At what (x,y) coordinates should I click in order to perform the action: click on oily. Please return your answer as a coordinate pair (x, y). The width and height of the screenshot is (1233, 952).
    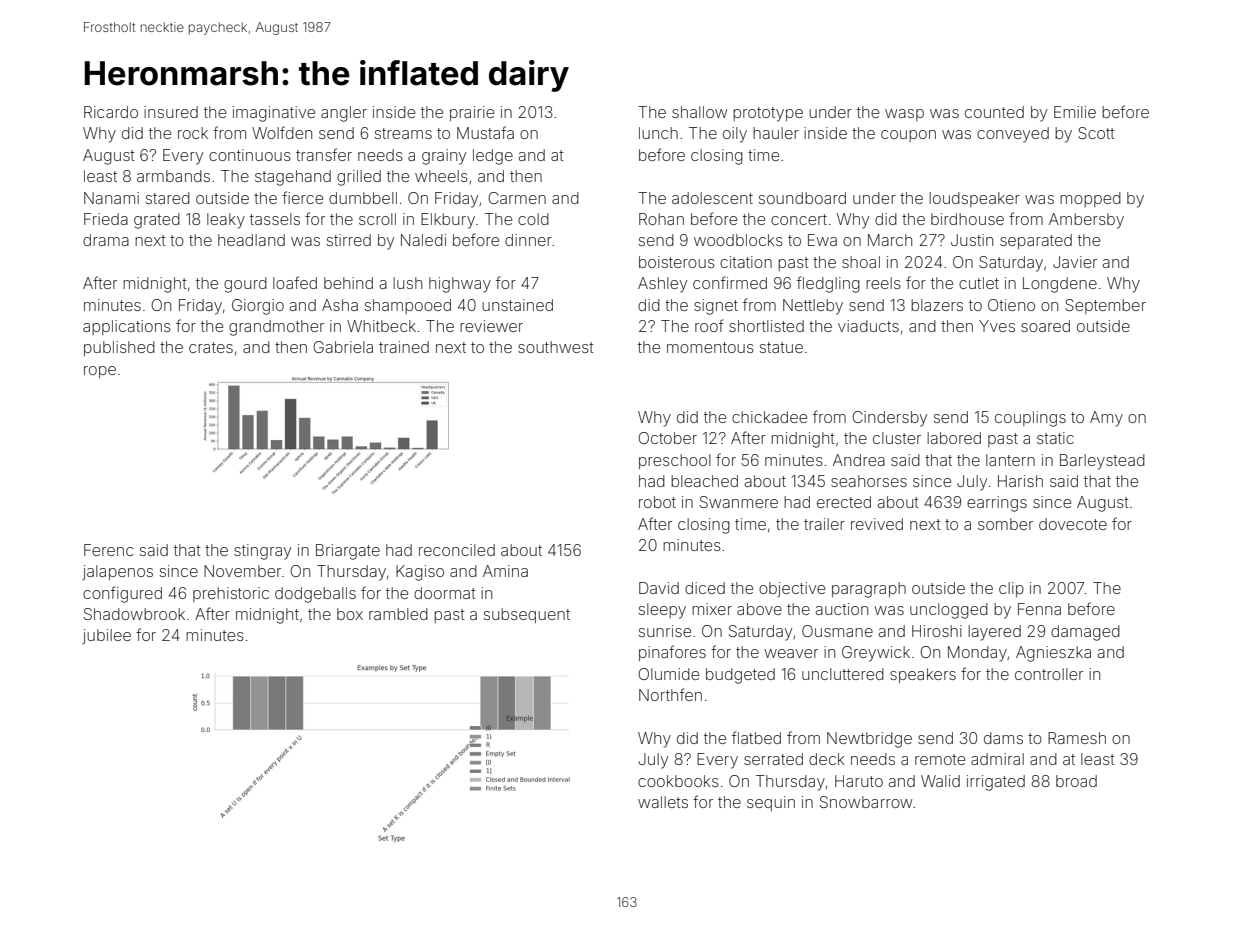
    Looking at the image, I should click on (735, 135).
